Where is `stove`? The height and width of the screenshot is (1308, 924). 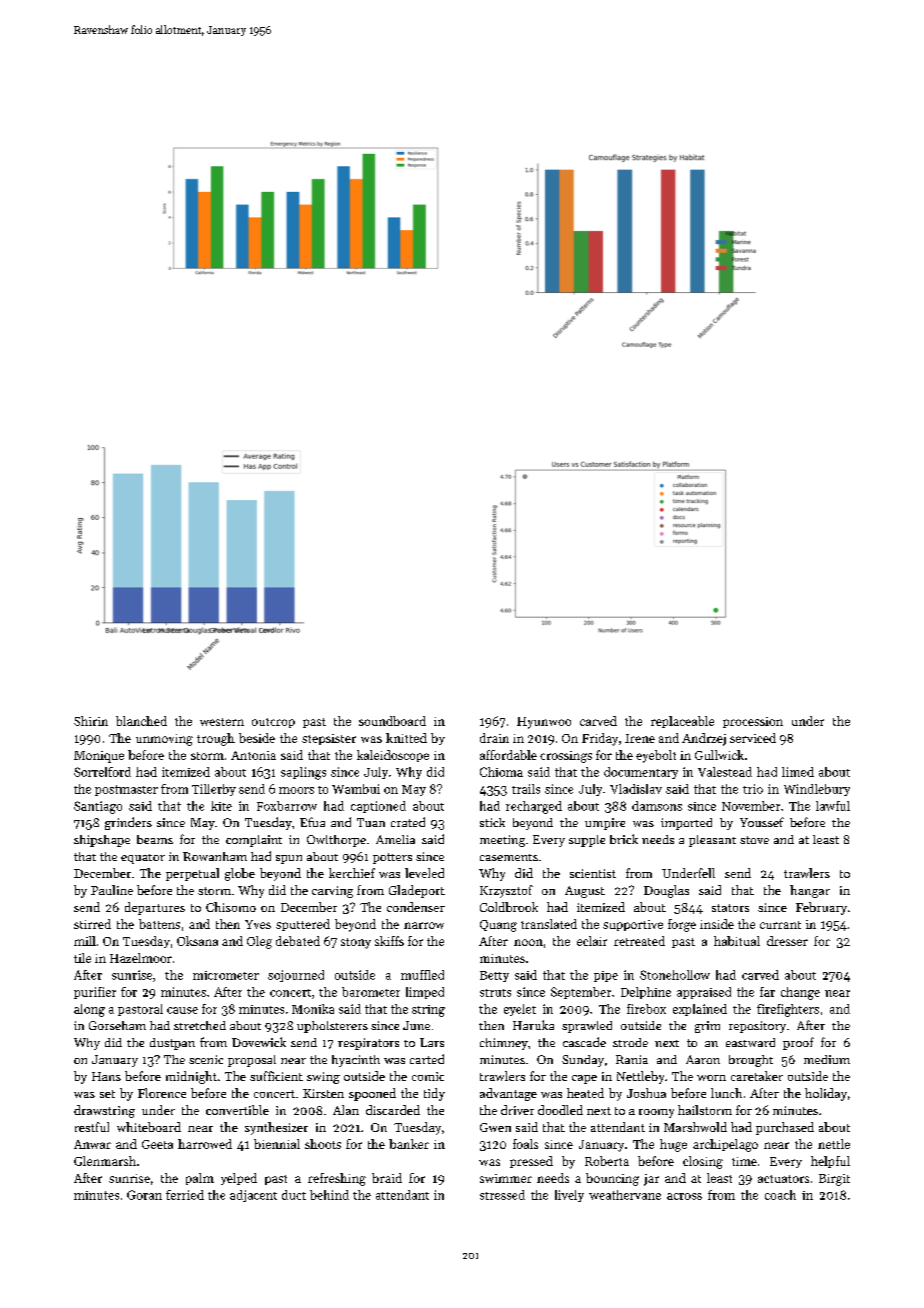 stove is located at coordinates (754, 840).
